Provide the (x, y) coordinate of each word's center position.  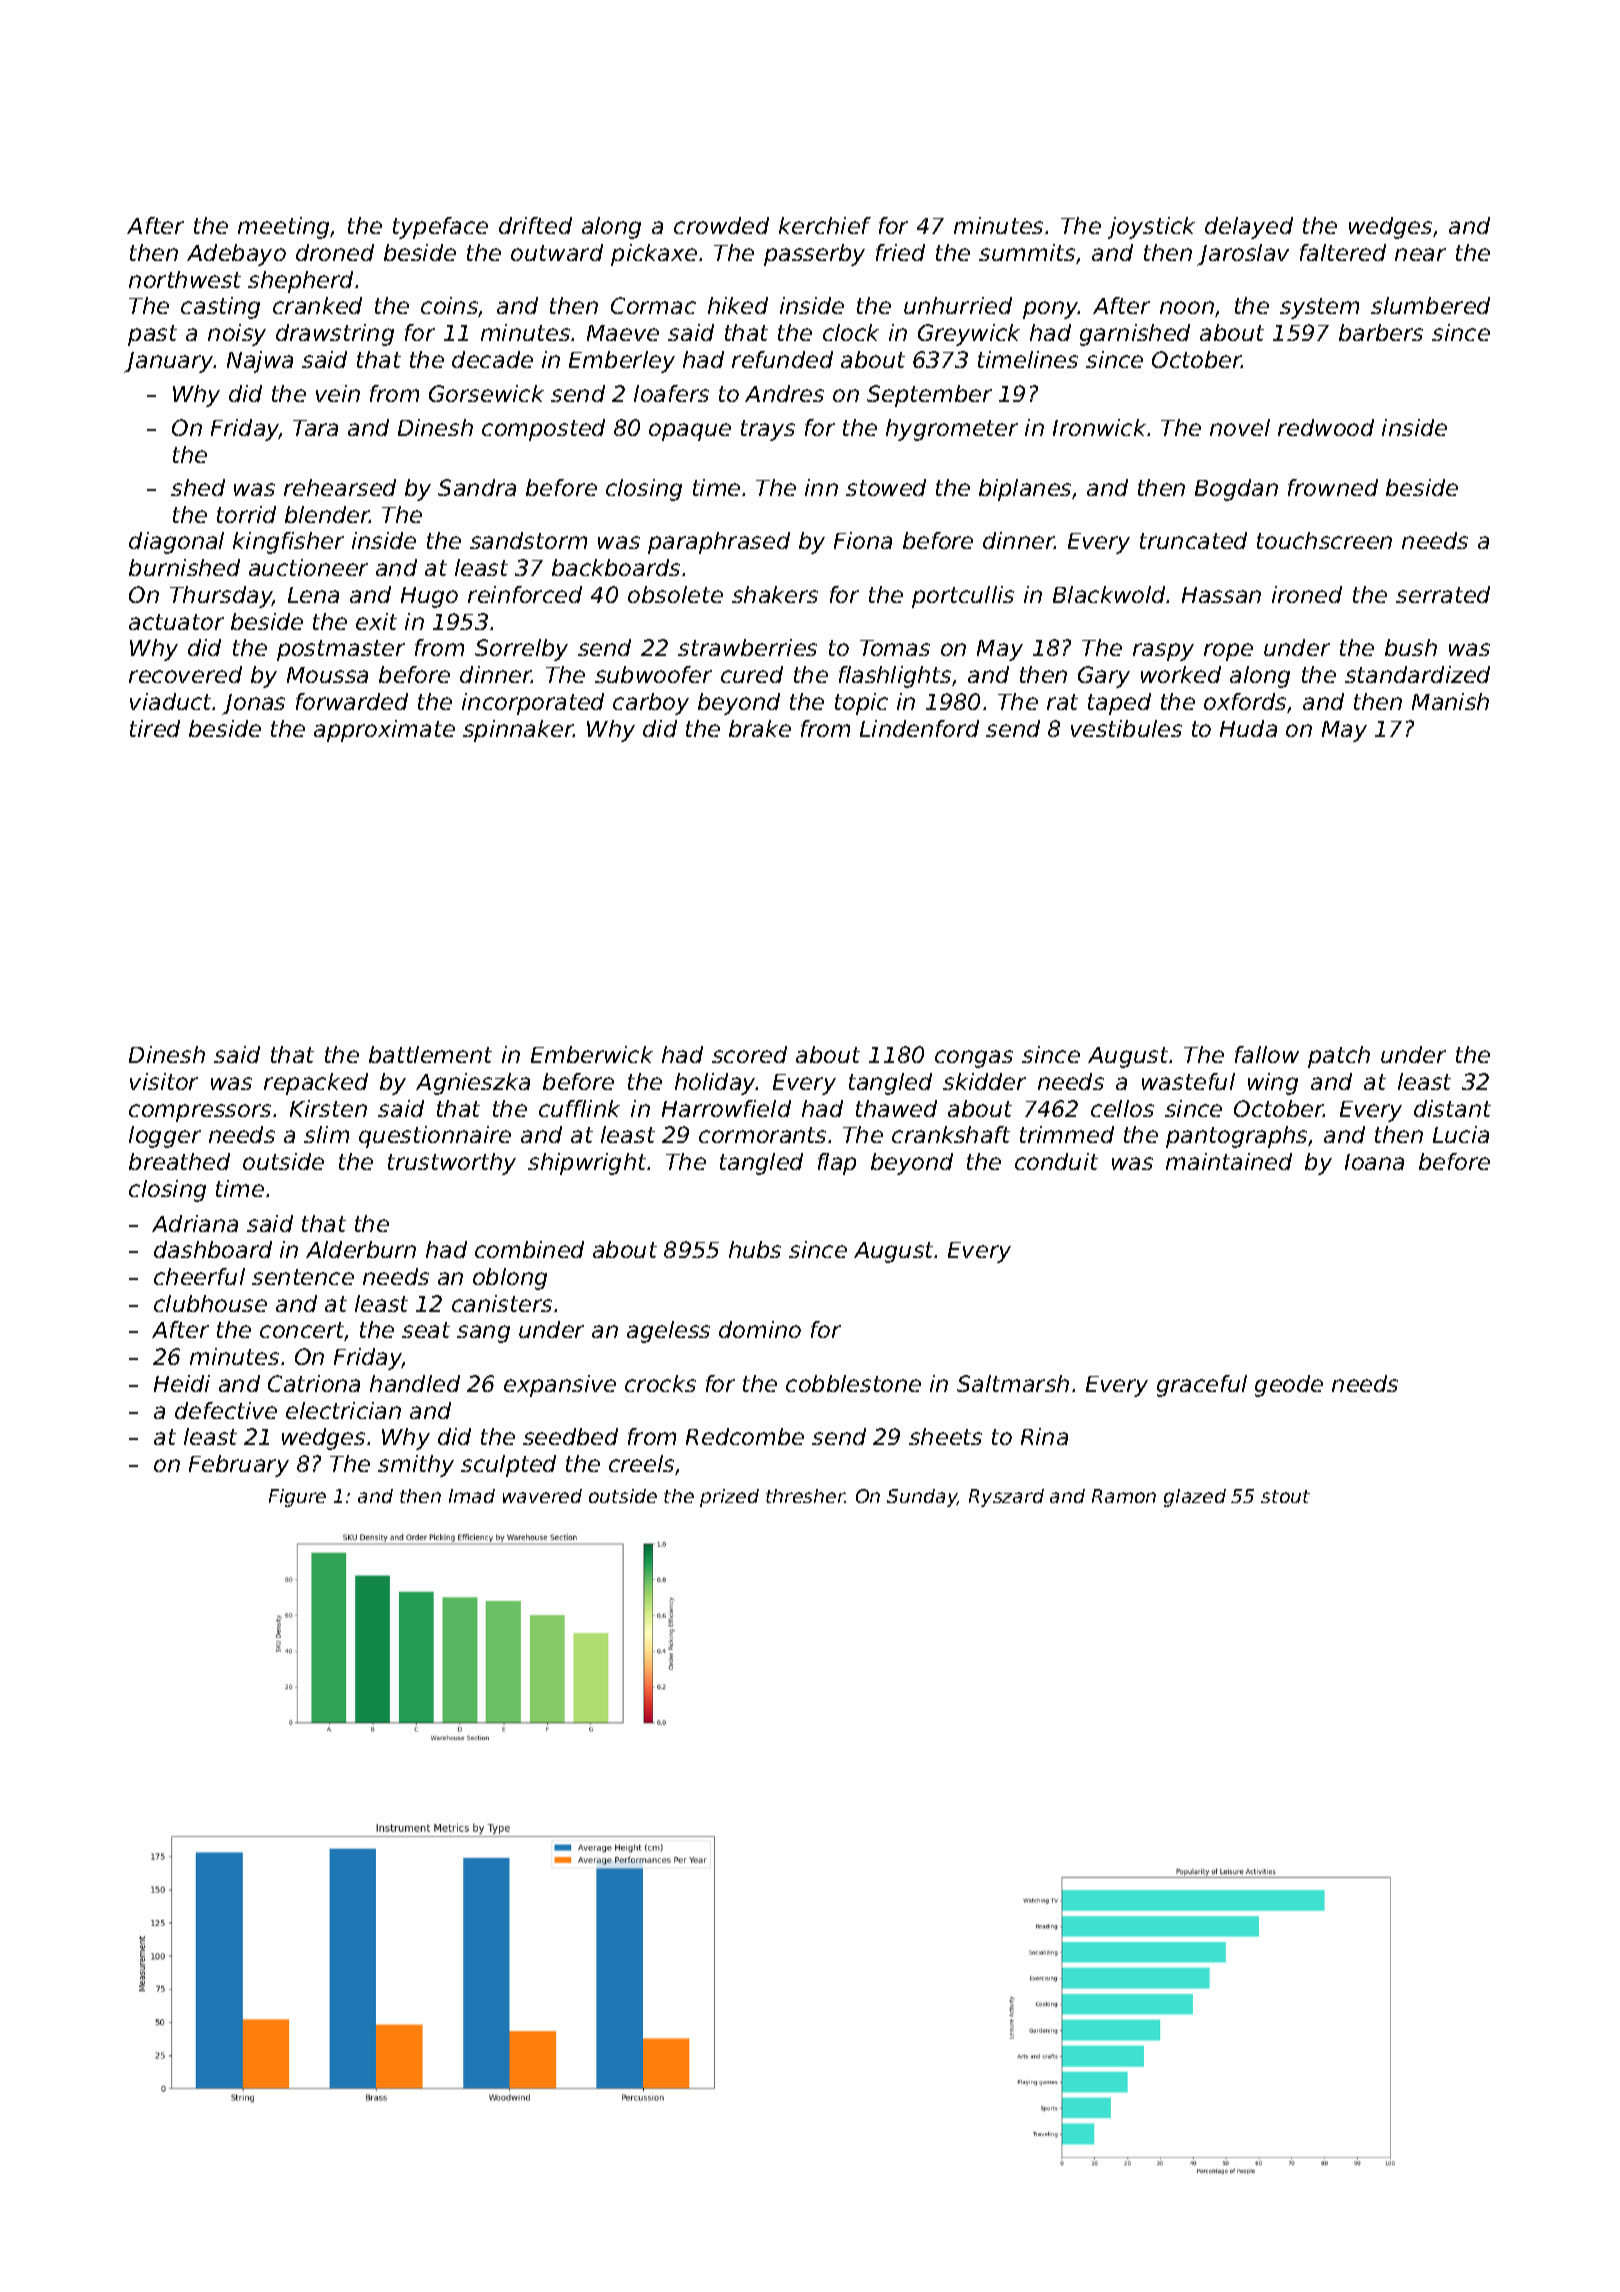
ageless (668, 1332)
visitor (164, 1081)
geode (1289, 1386)
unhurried (958, 305)
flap (837, 1164)
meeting (283, 228)
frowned (1333, 487)
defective (226, 1410)
